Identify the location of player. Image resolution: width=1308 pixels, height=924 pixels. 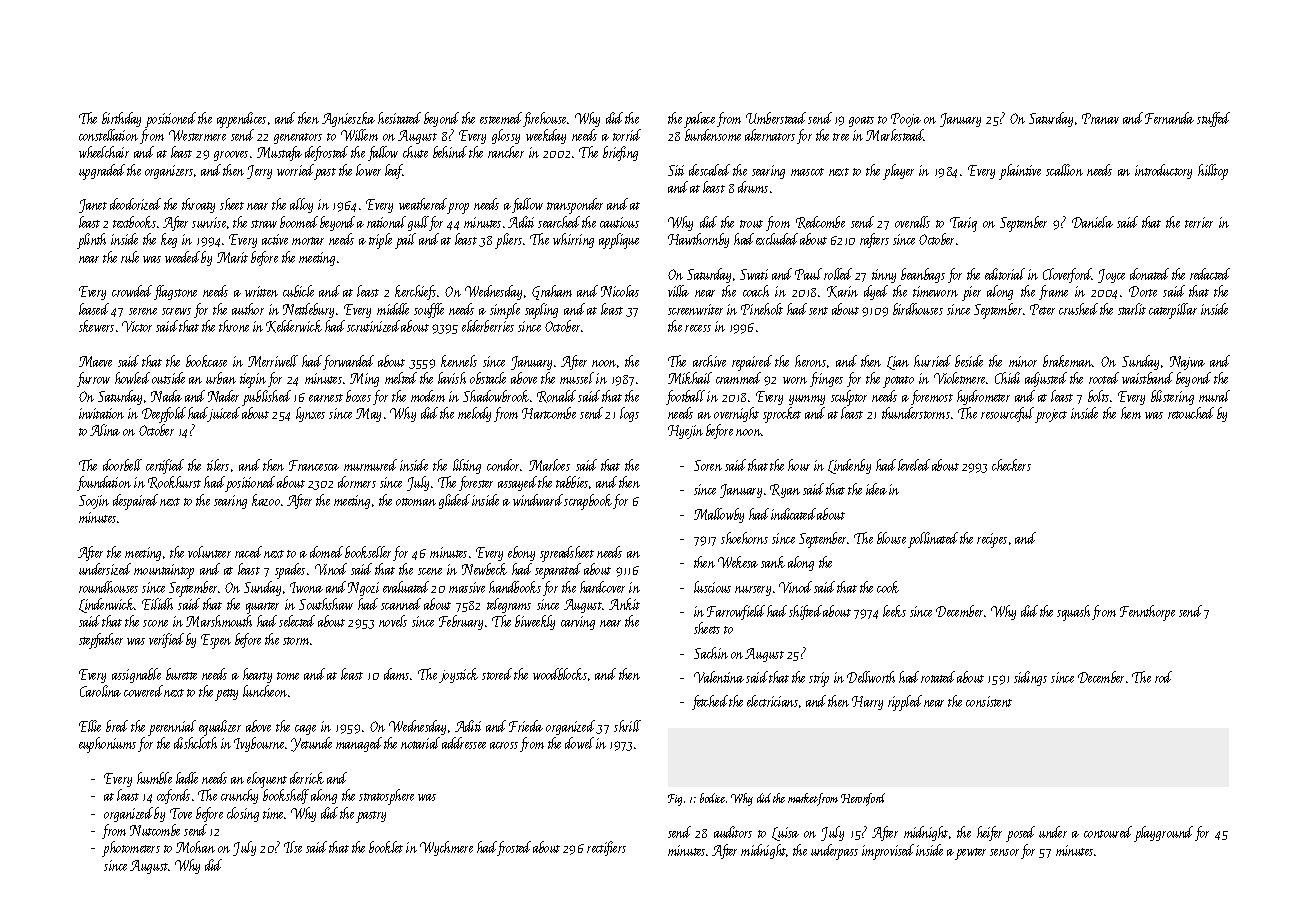
(898, 172).
